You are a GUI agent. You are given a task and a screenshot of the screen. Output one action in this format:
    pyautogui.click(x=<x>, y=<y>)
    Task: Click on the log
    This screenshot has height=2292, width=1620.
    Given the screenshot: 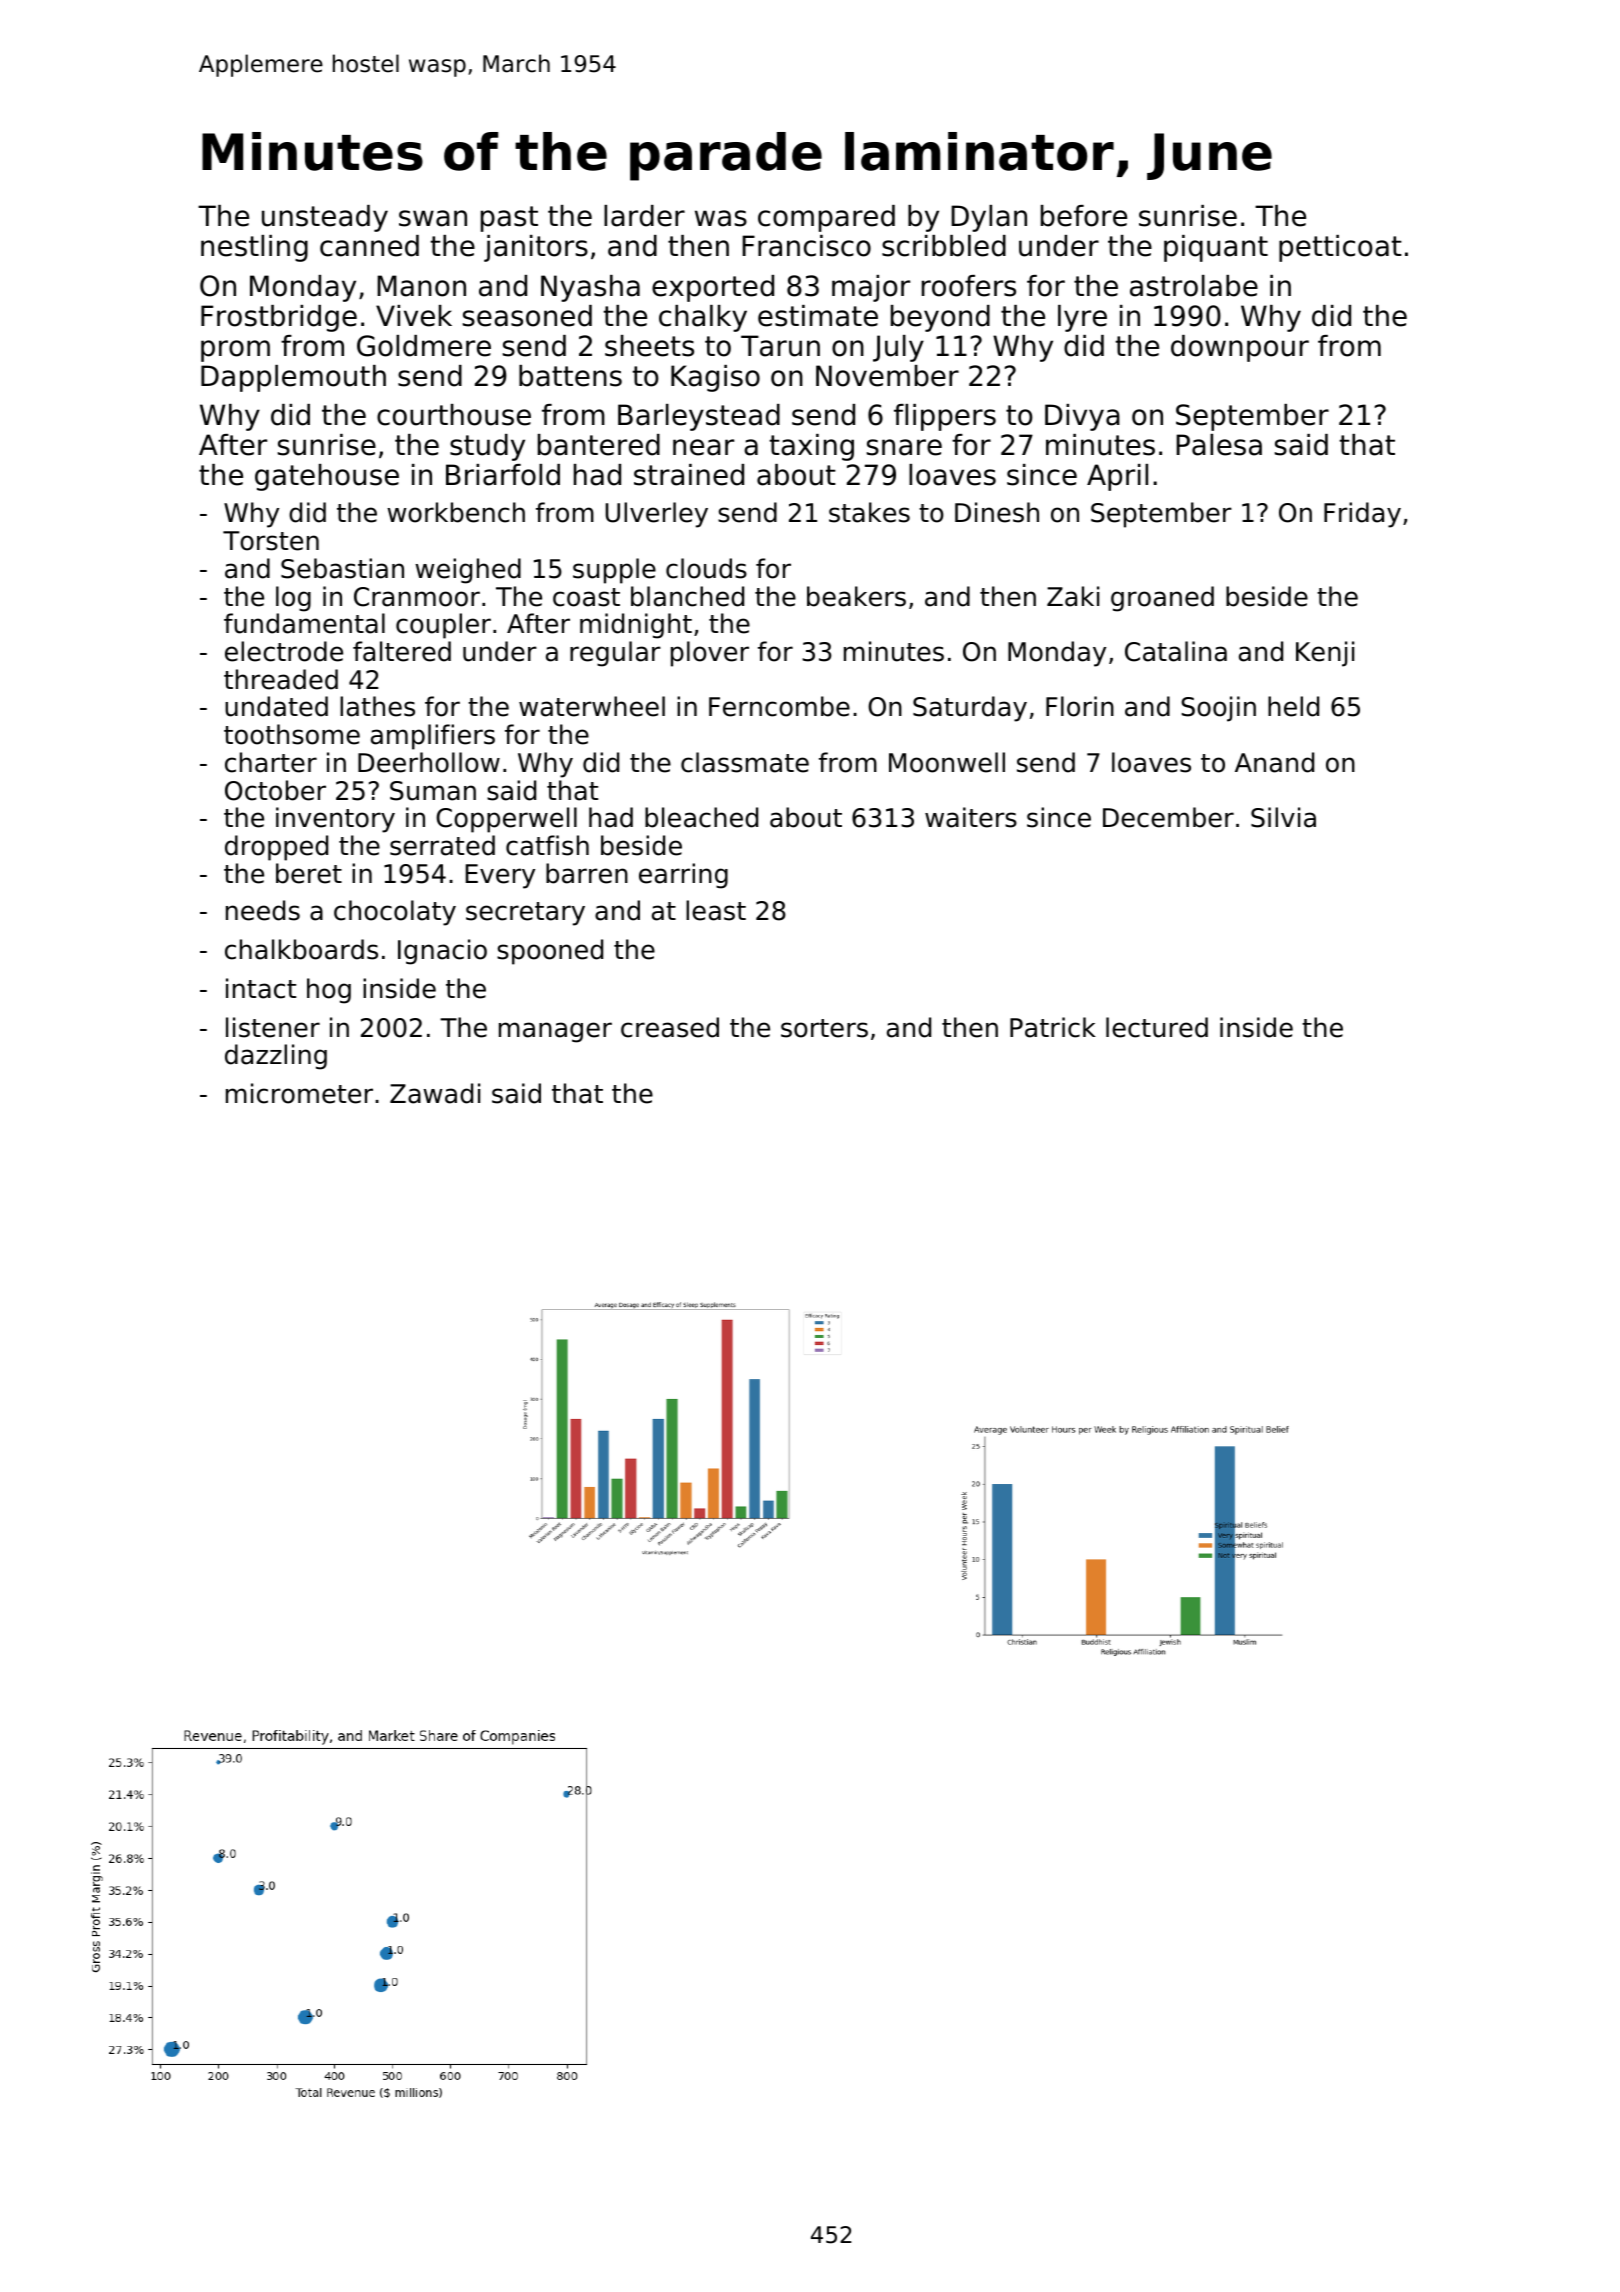 What is the action you would take?
    pyautogui.click(x=293, y=599)
